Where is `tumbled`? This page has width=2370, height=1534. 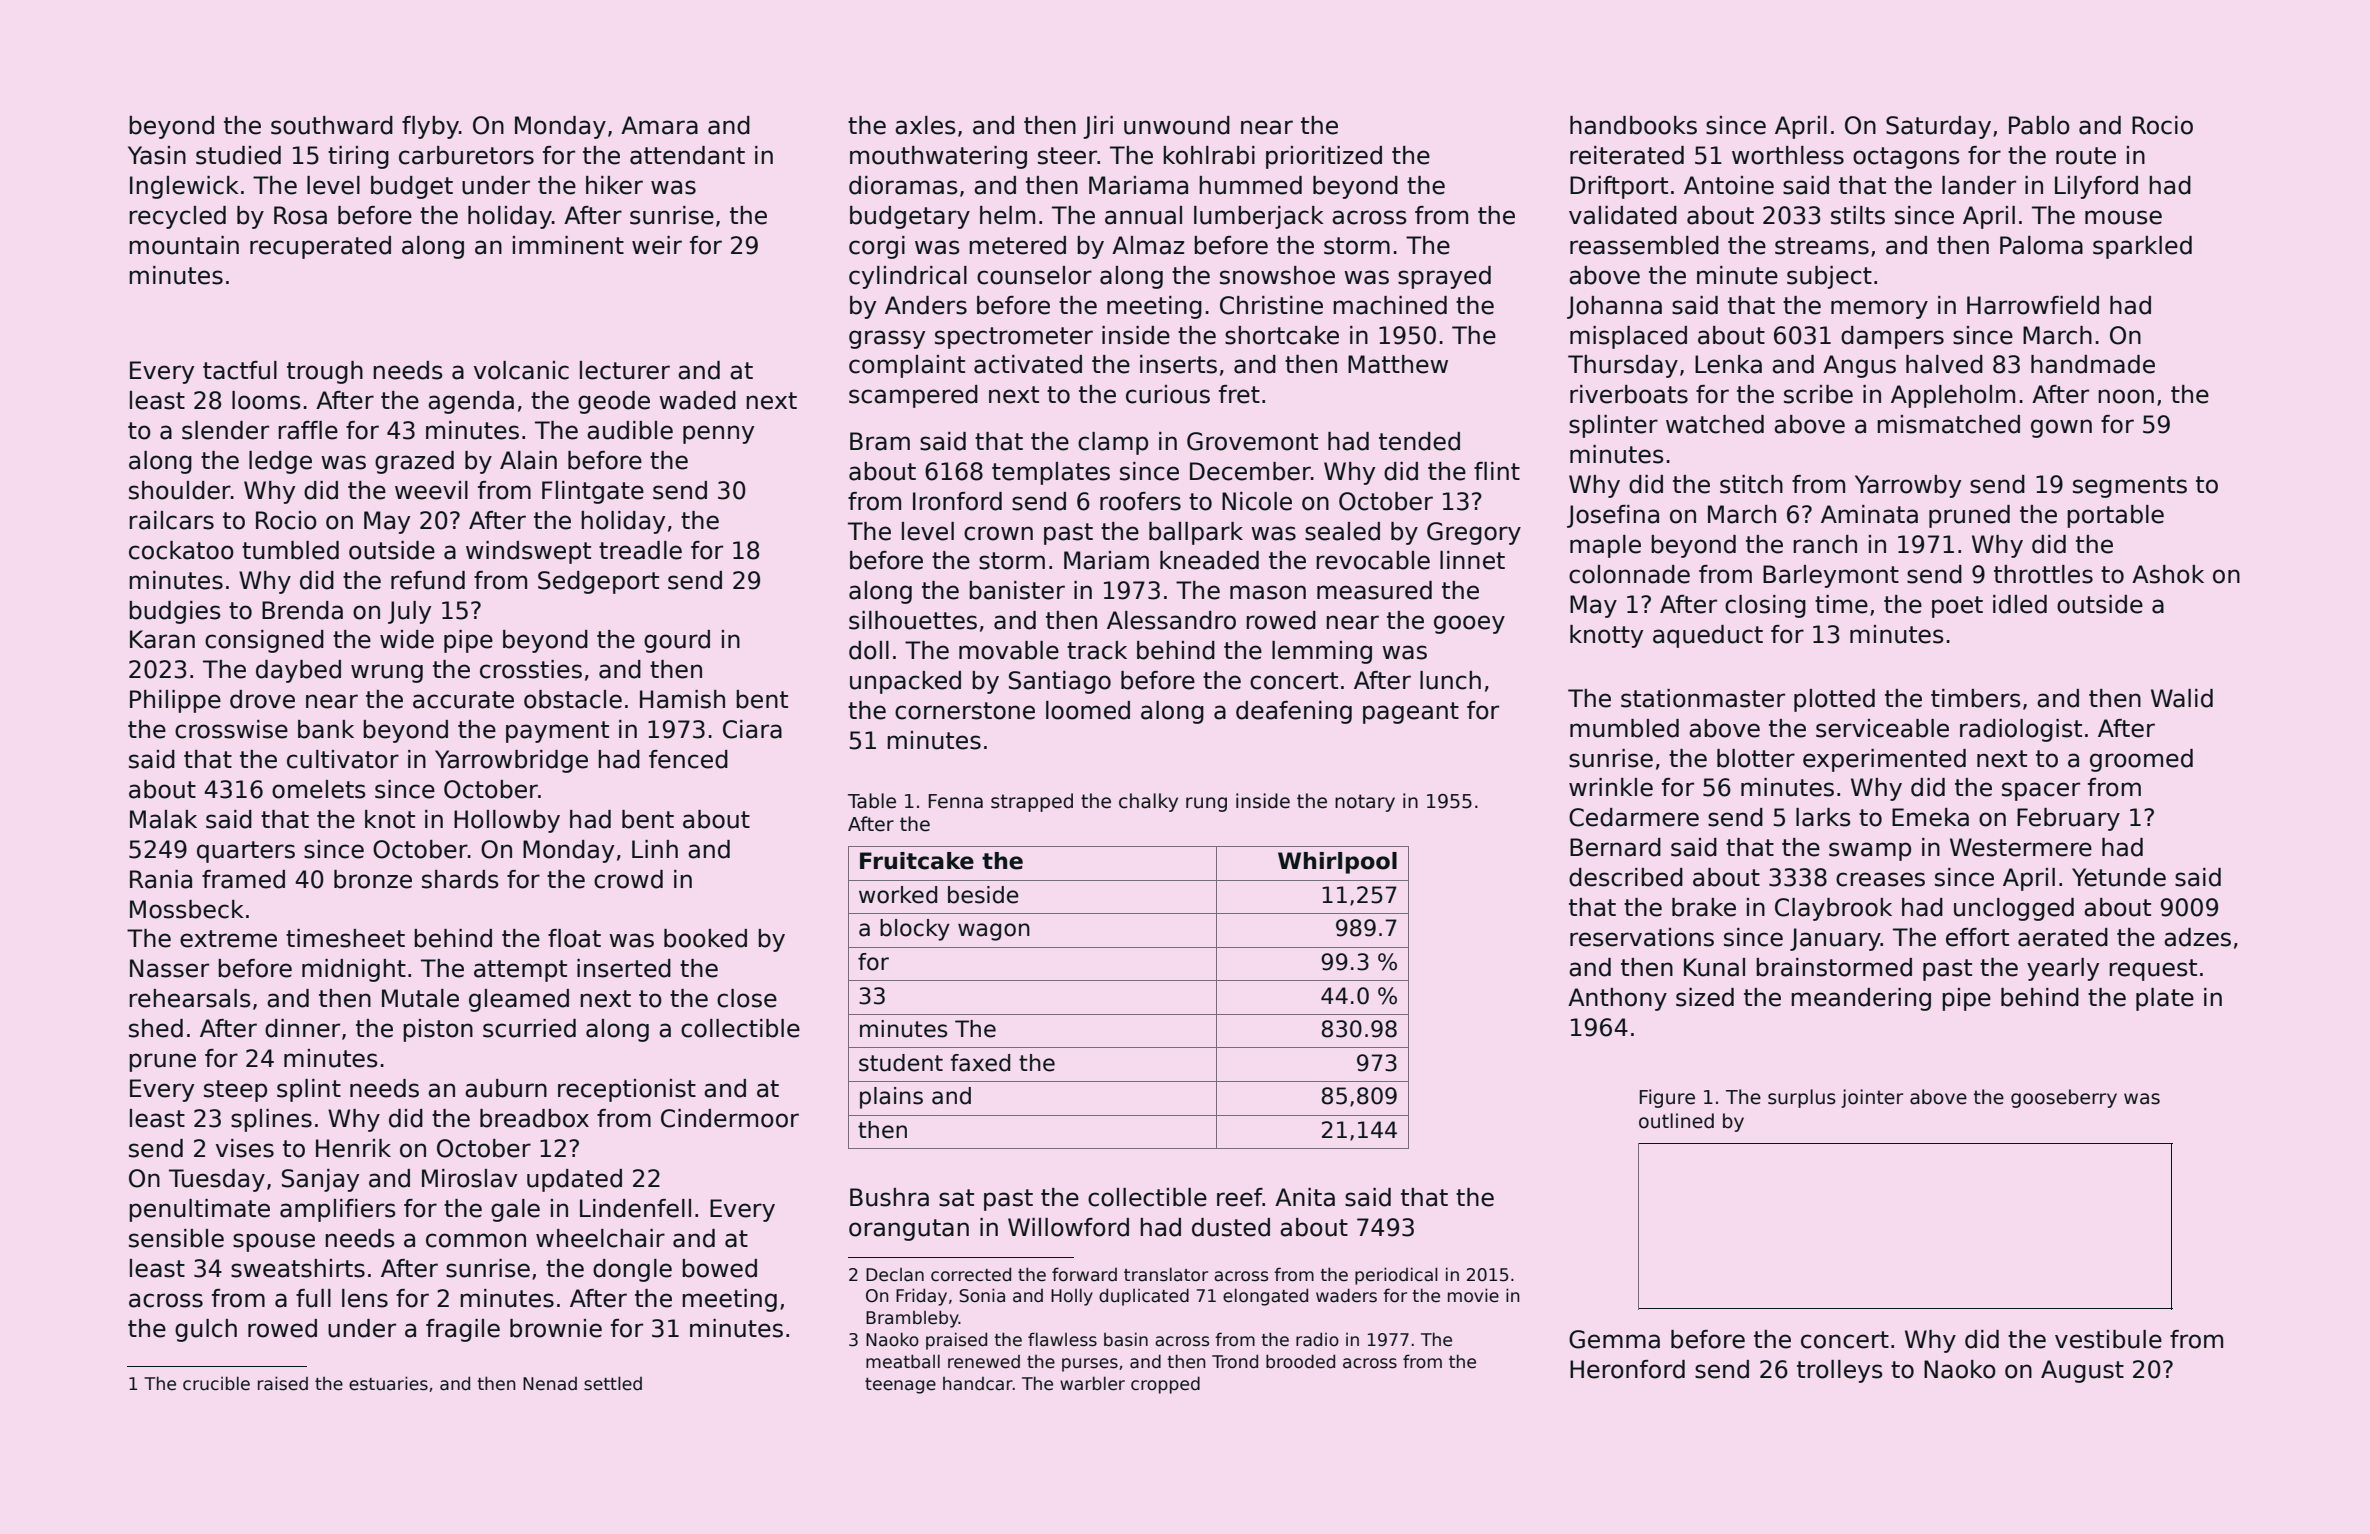
tumbled is located at coordinates (290, 550).
